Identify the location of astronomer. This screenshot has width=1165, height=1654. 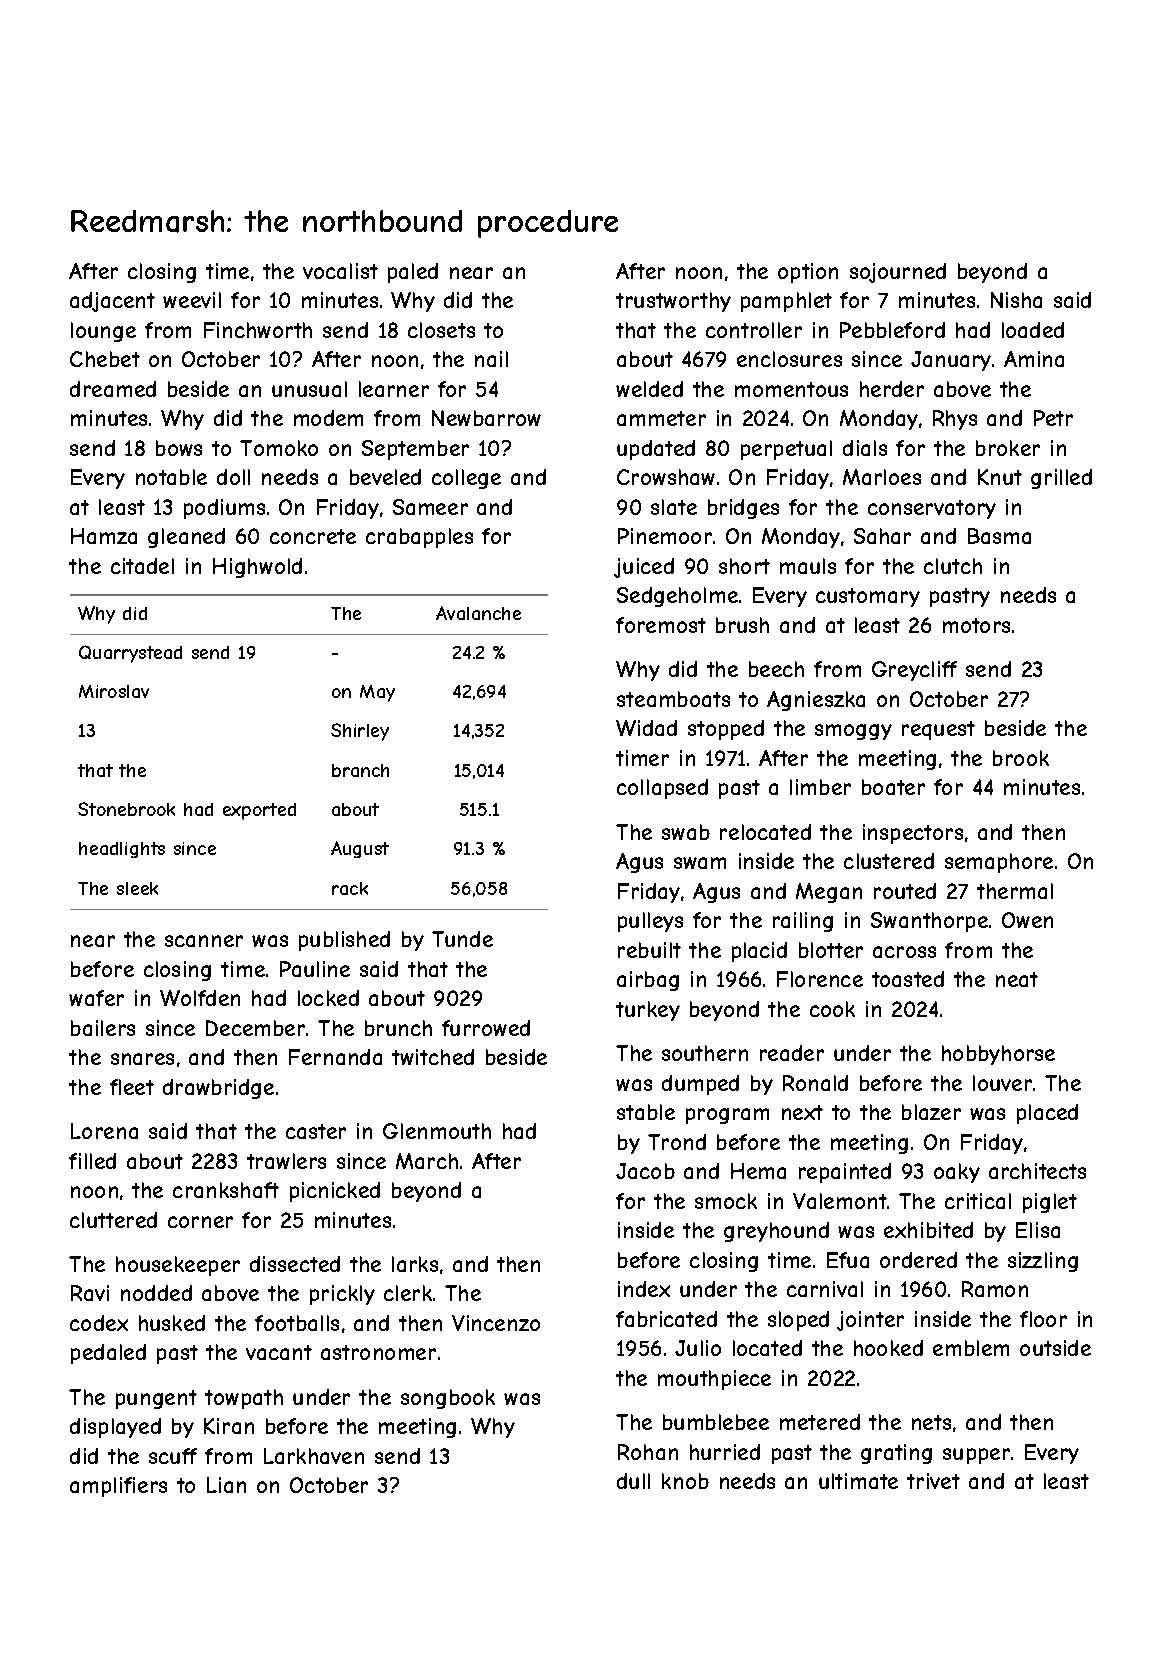
(378, 1352).
